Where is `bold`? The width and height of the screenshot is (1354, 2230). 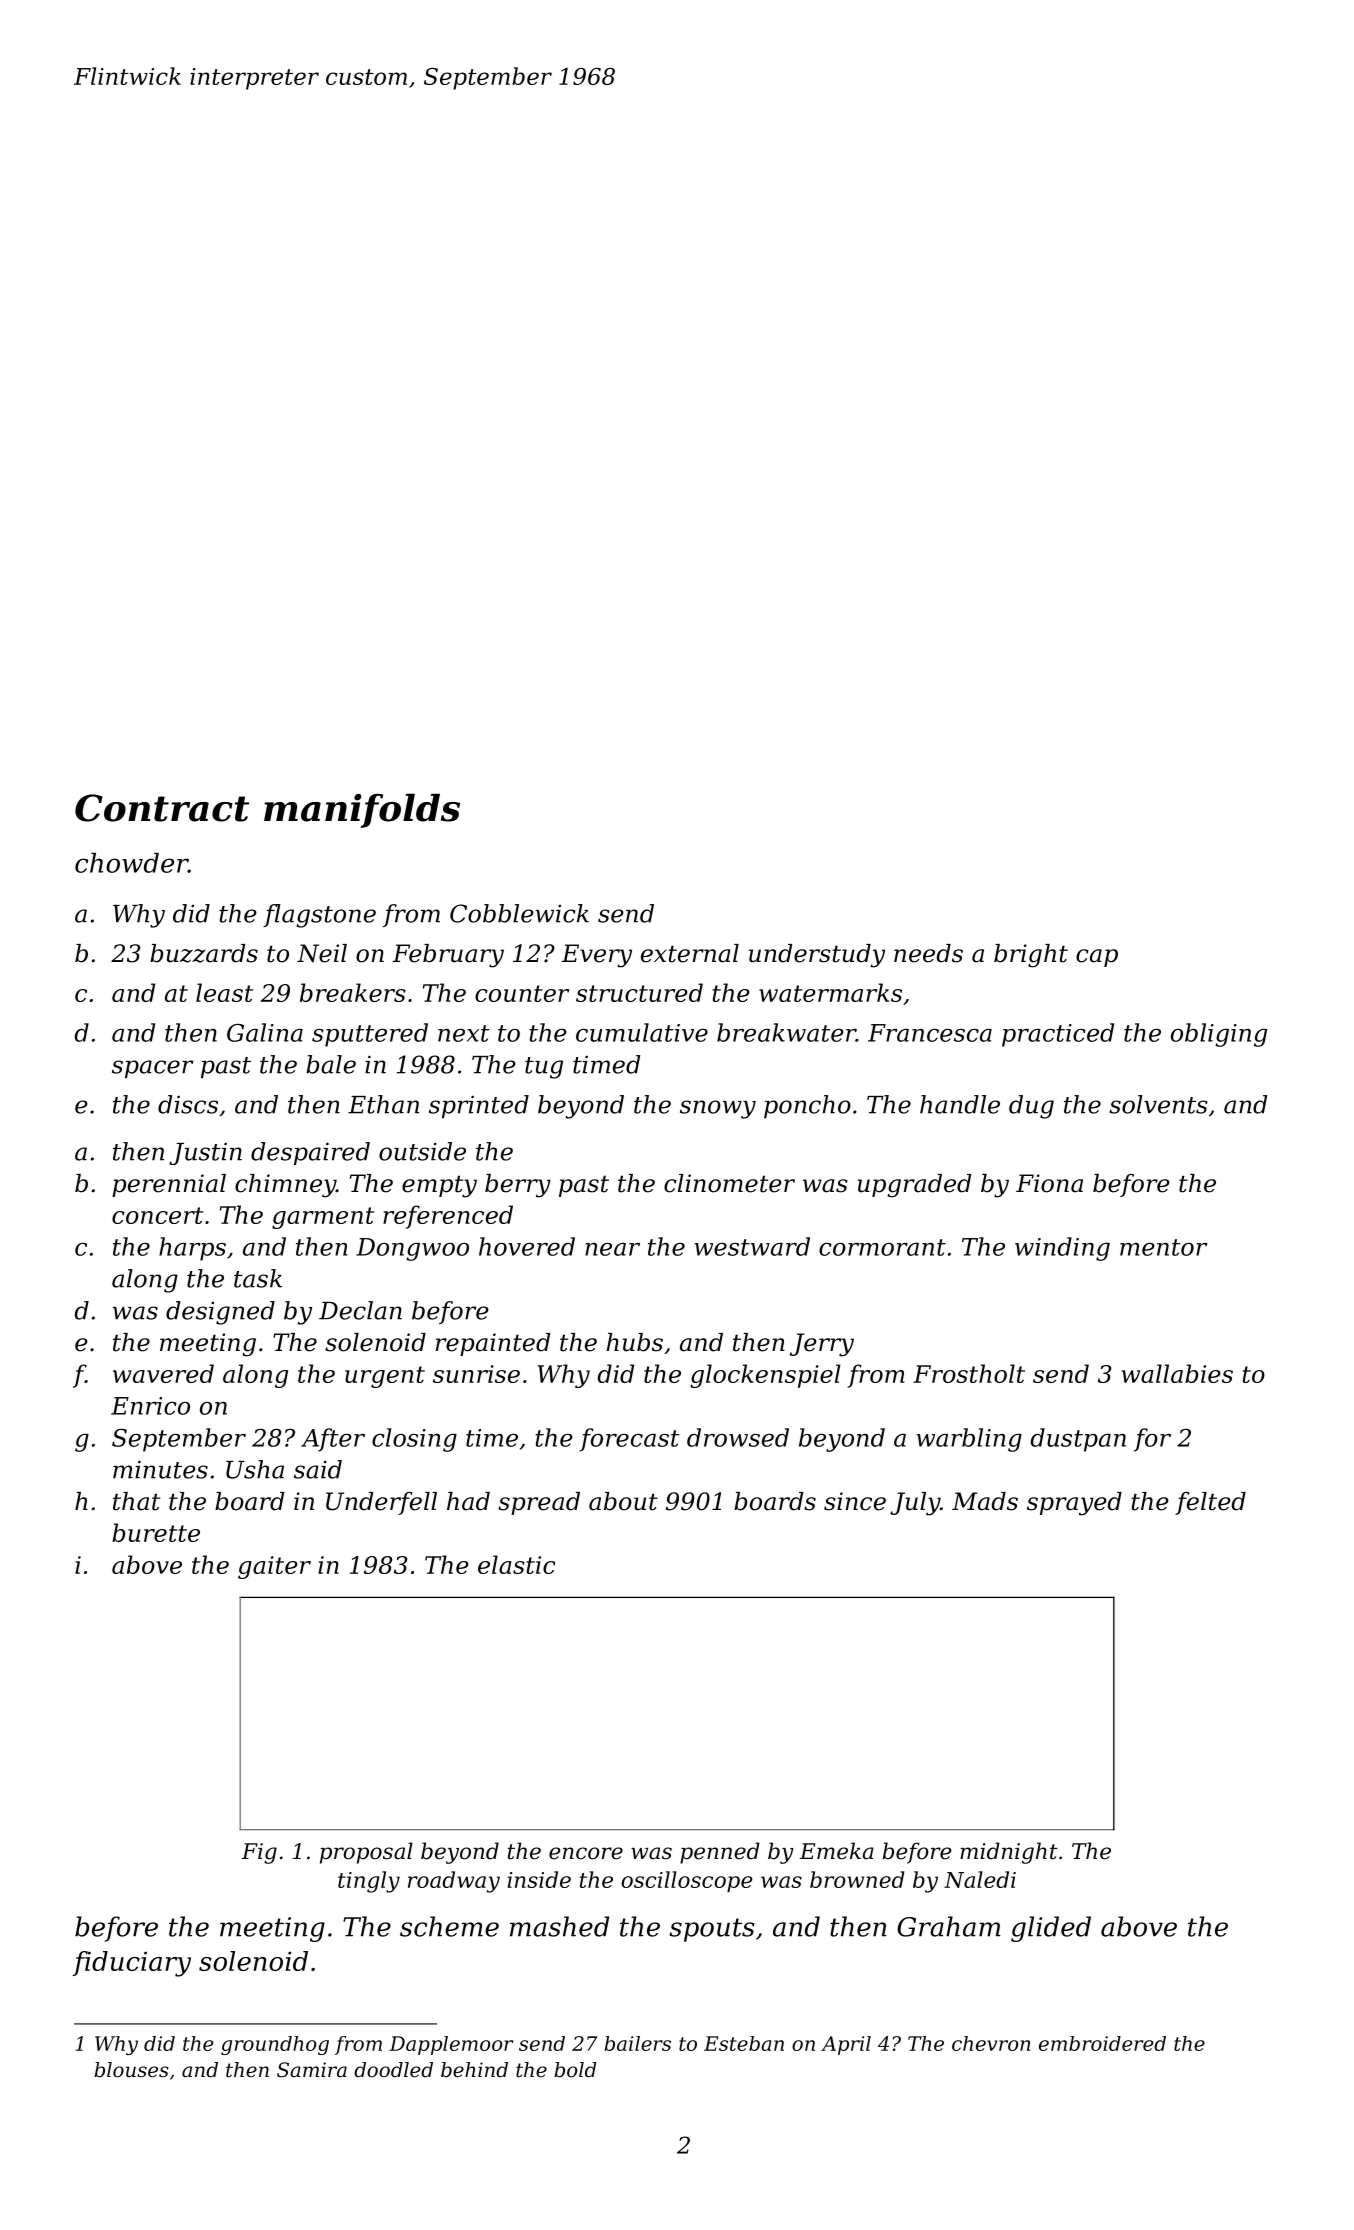
bold is located at coordinates (575, 2070).
